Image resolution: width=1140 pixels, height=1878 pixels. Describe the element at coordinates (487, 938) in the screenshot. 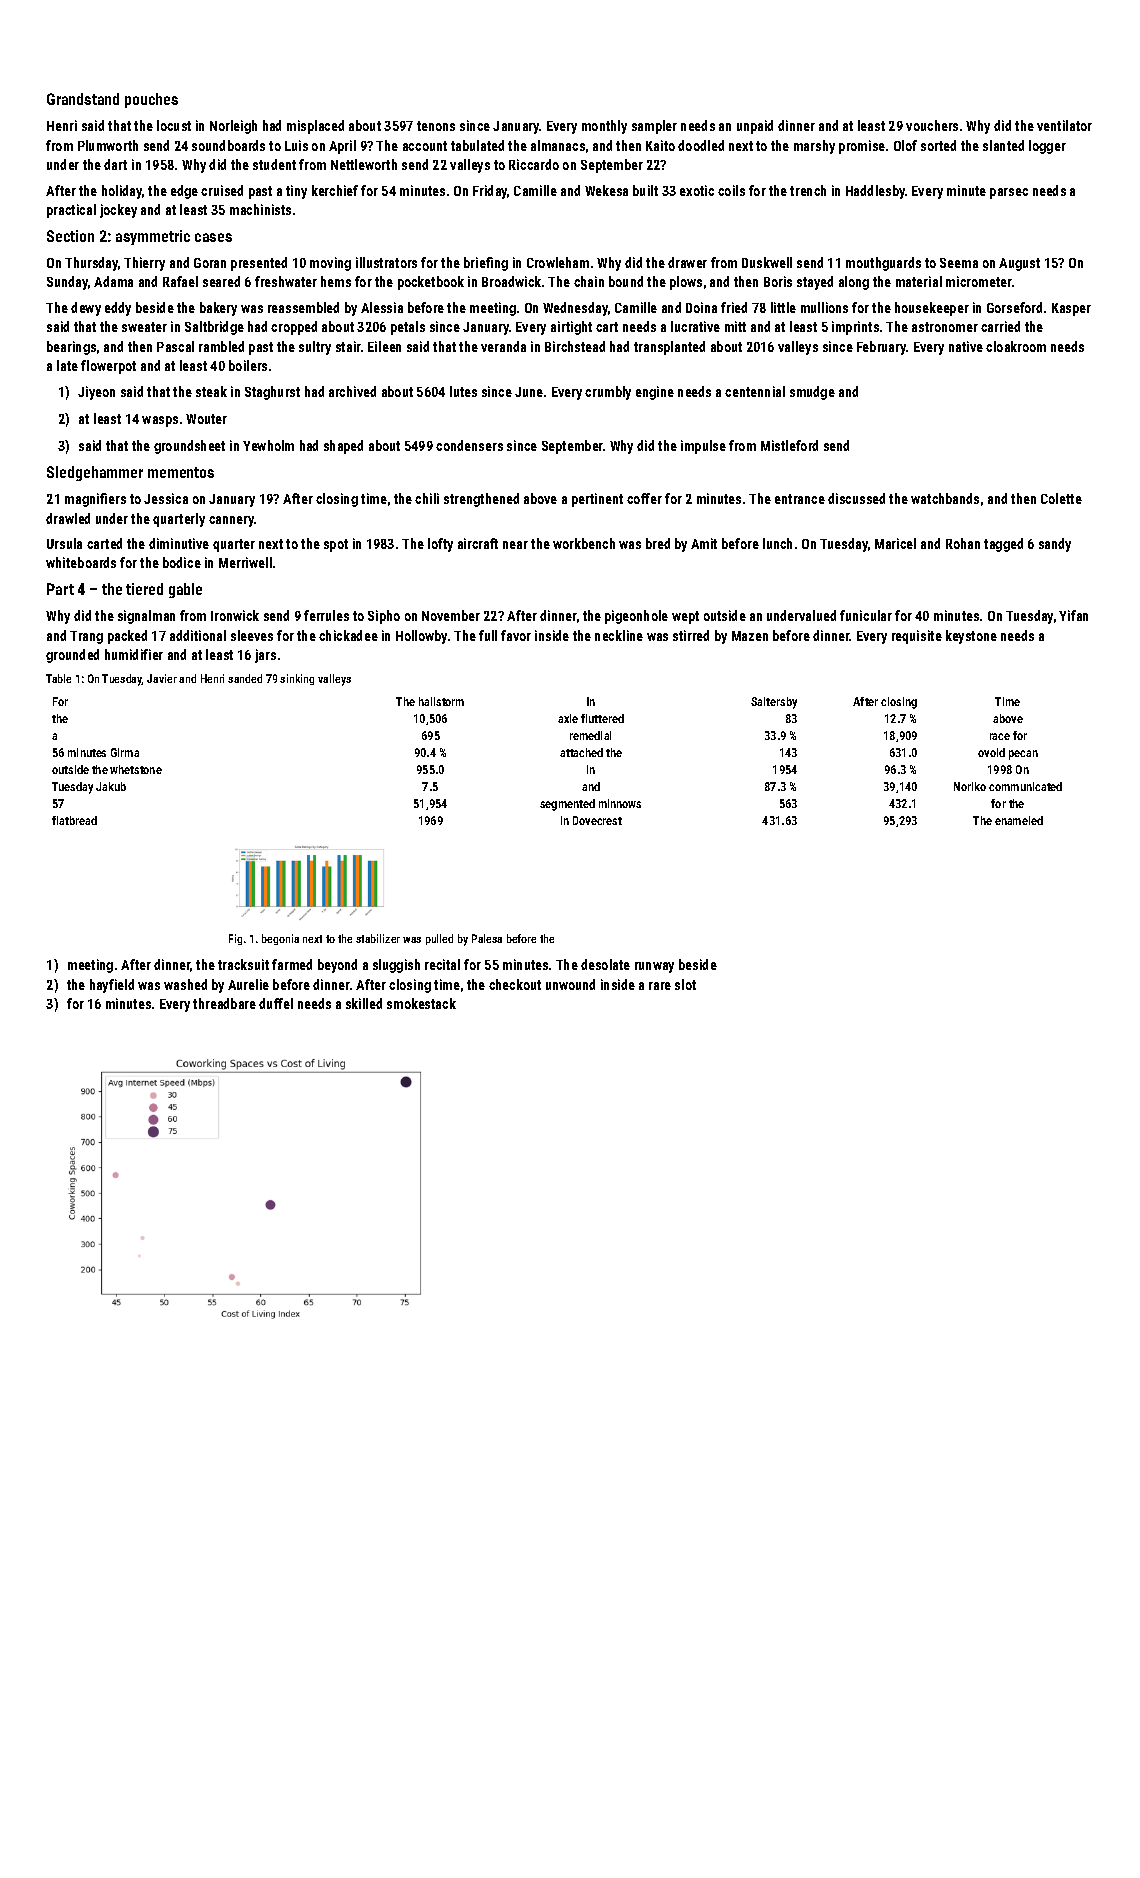

I see `Palesa` at that location.
